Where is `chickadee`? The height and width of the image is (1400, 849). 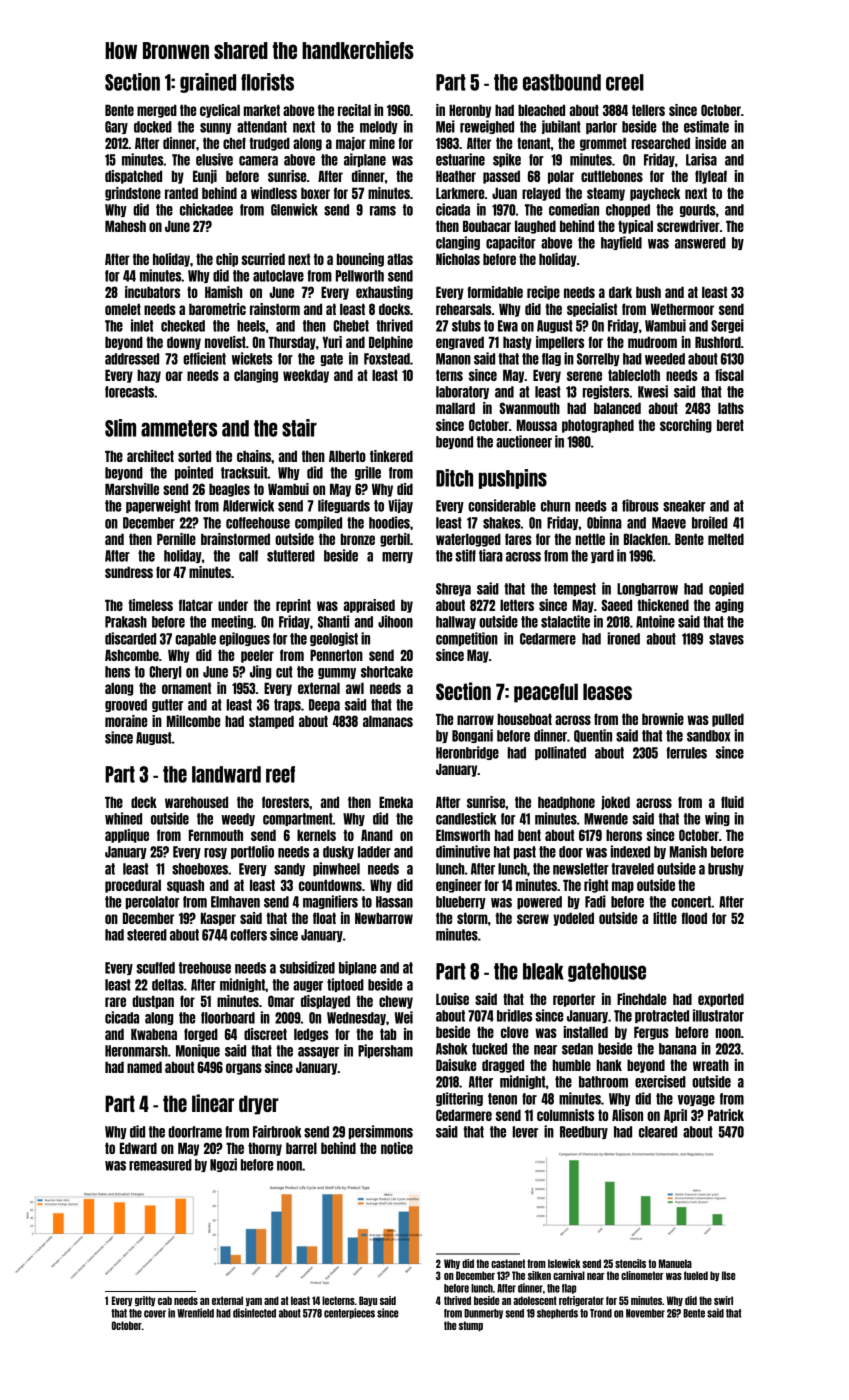 chickadee is located at coordinates (206, 209).
